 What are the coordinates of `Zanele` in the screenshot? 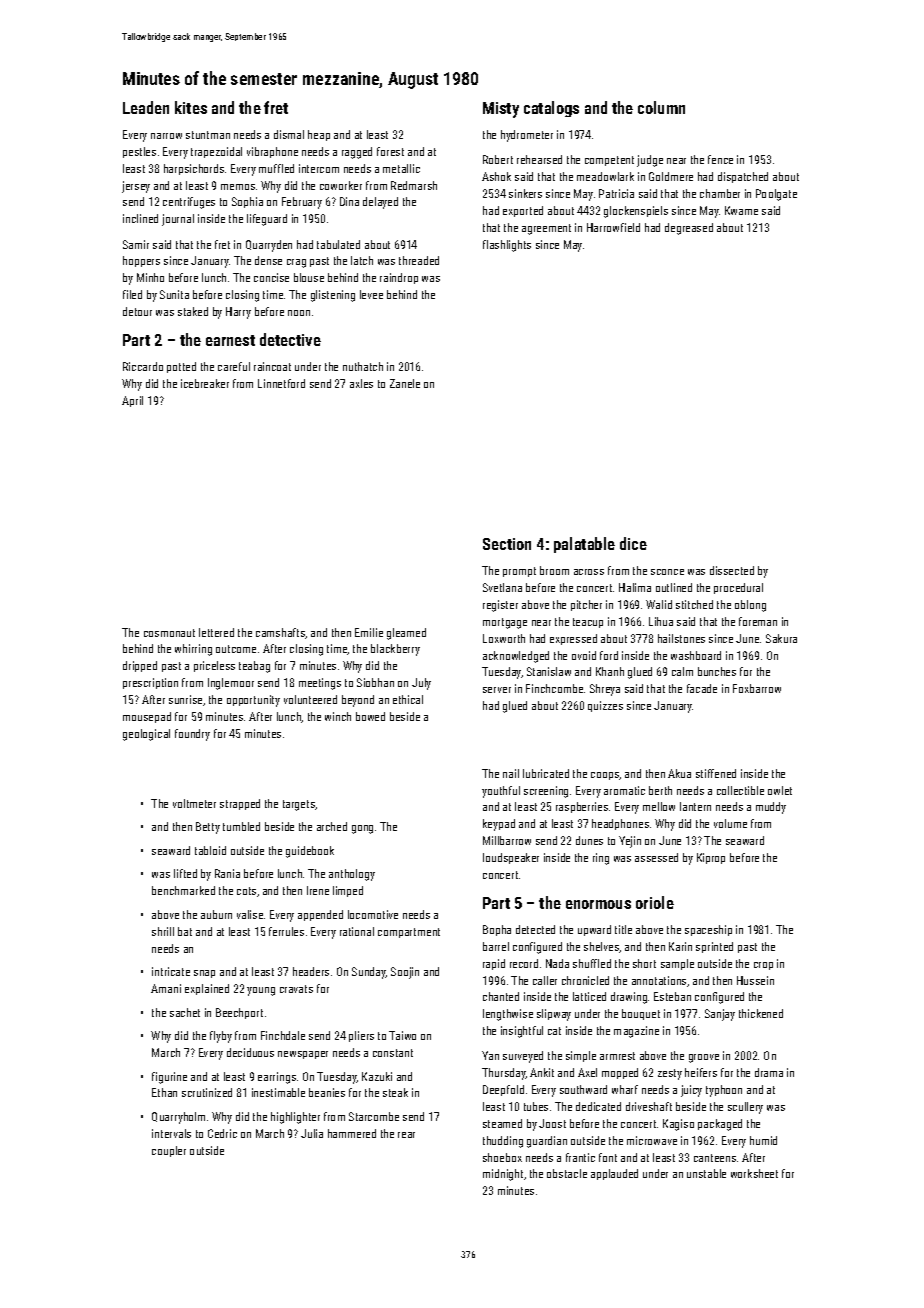 It's located at (405, 383).
